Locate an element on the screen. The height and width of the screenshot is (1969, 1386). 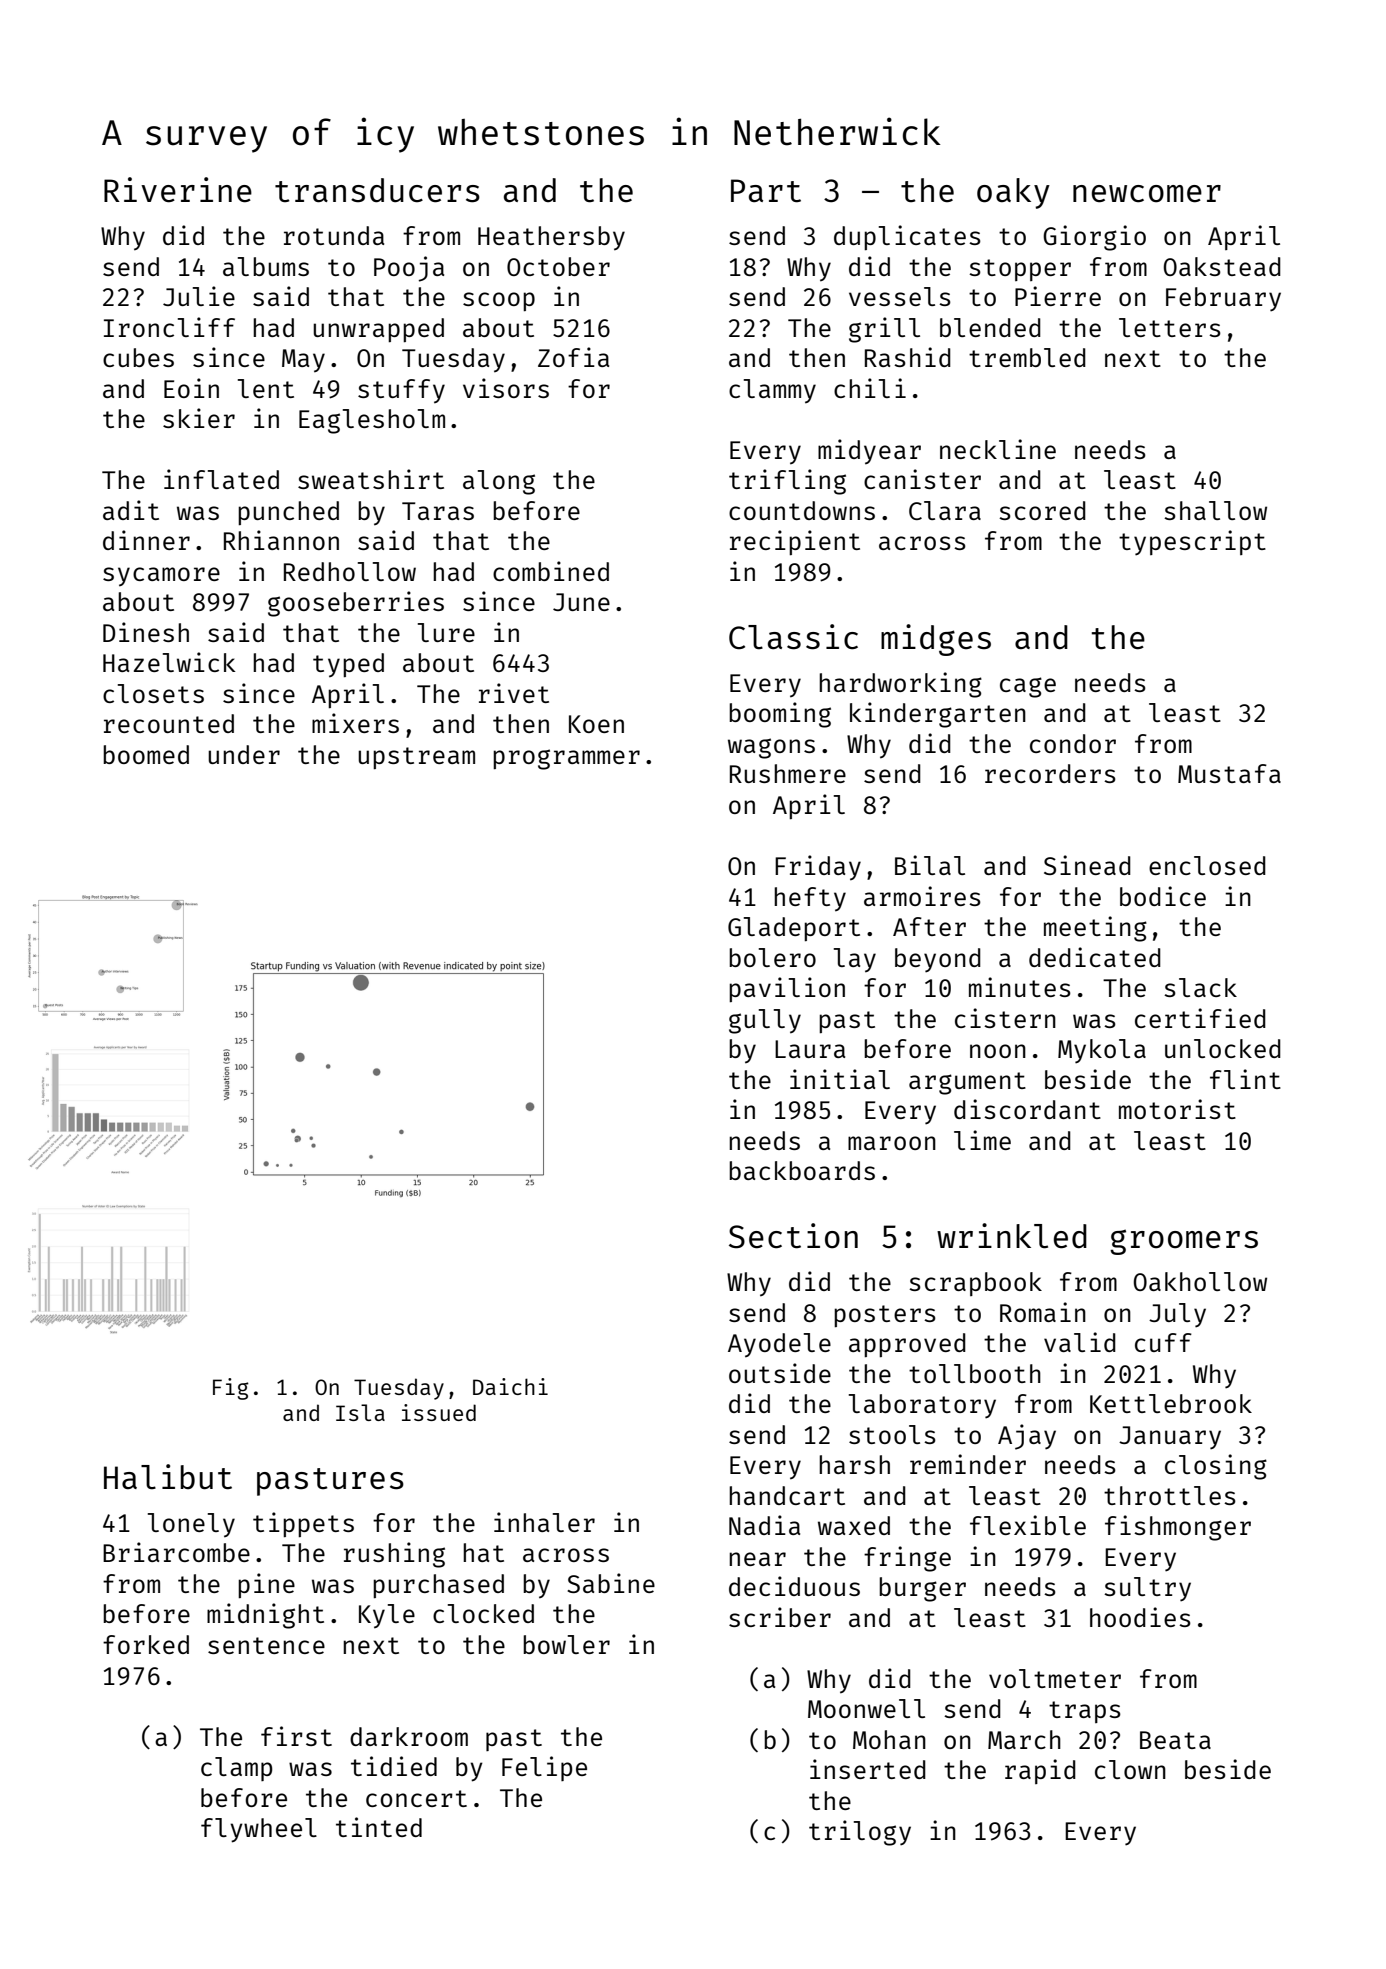
trembled is located at coordinates (1027, 357).
